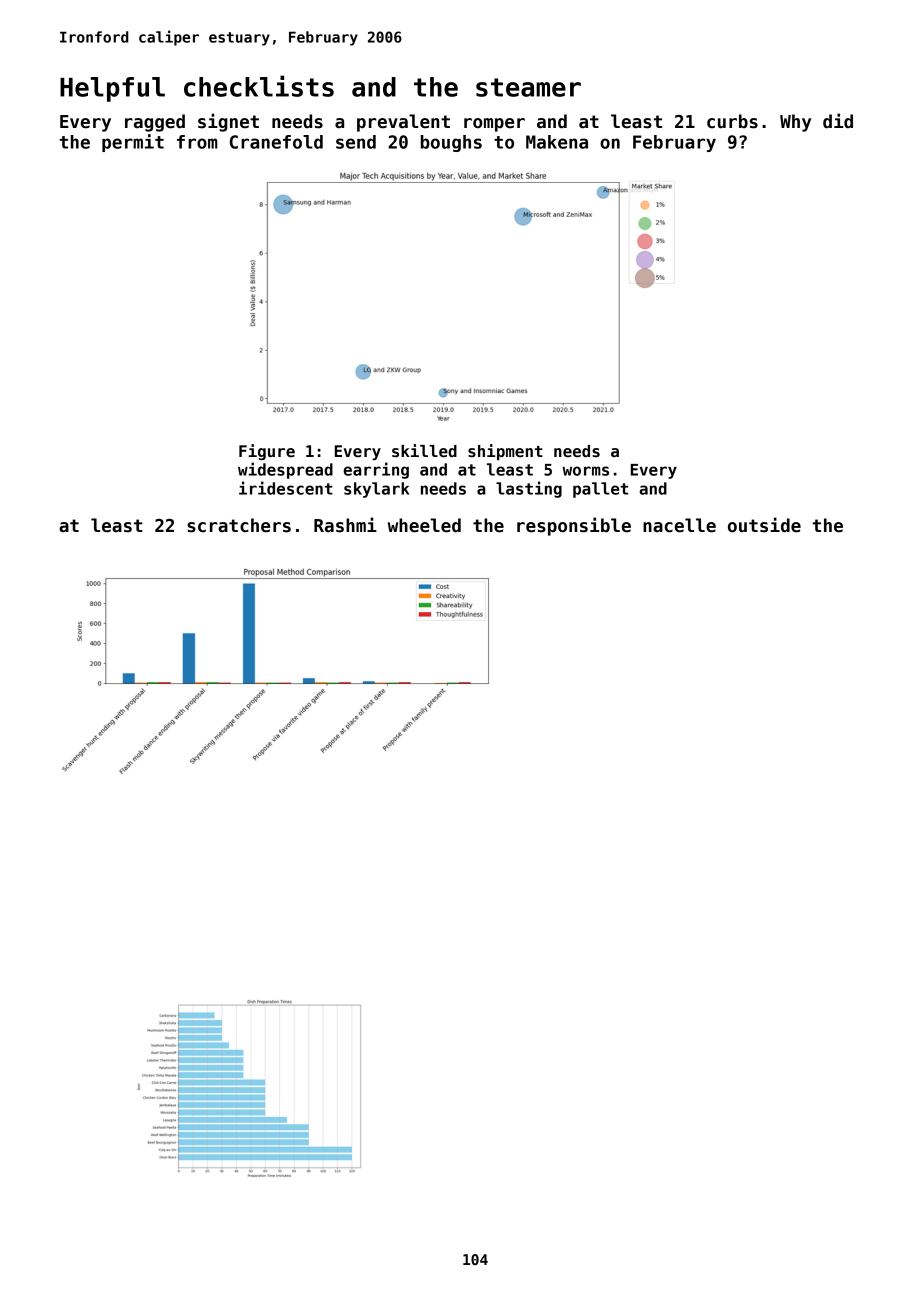  Describe the element at coordinates (286, 488) in the document. I see `iridescent` at that location.
